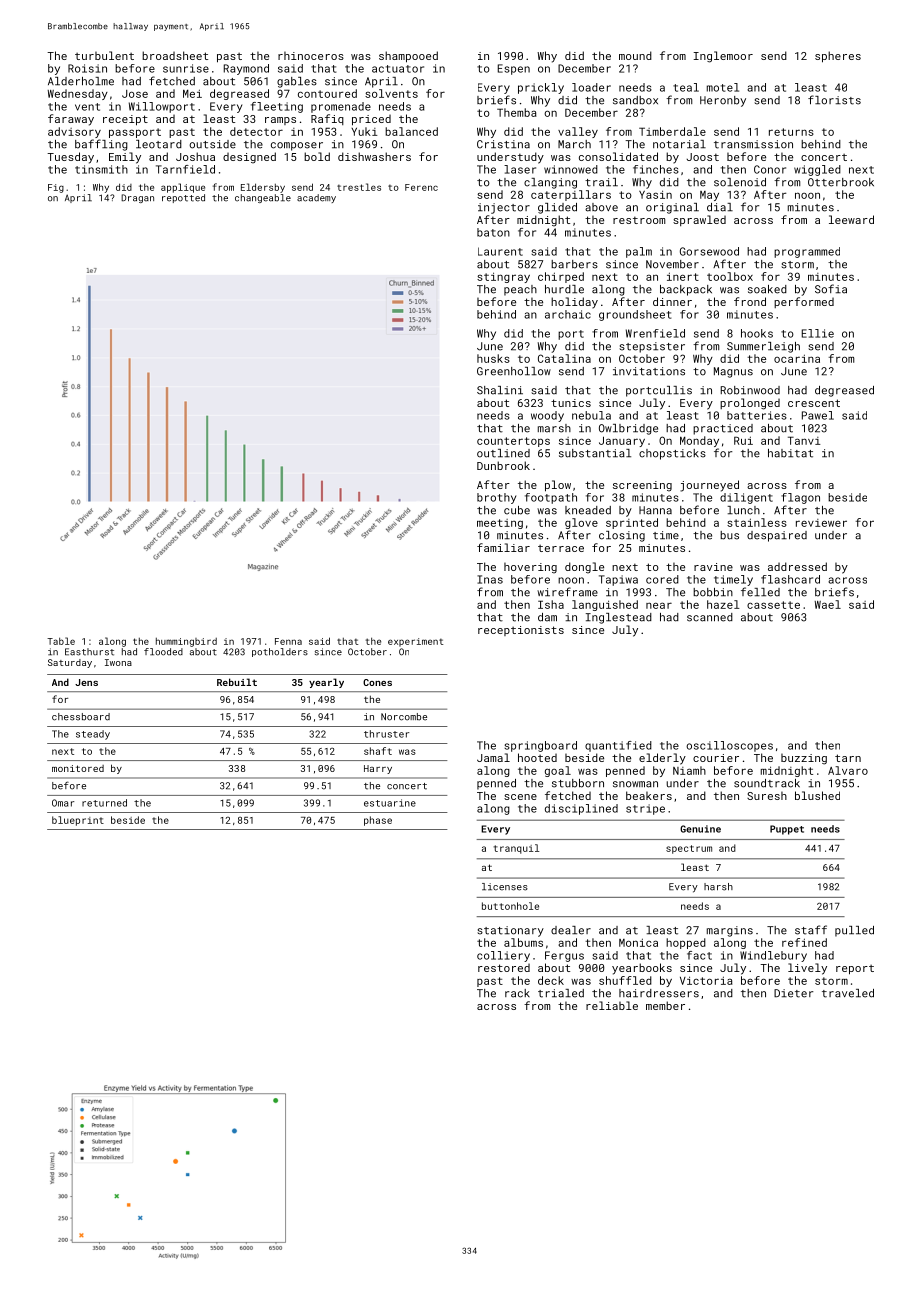 This image has height=1308, width=924. What do you see at coordinates (288, 641) in the image?
I see `Fenna` at bounding box center [288, 641].
